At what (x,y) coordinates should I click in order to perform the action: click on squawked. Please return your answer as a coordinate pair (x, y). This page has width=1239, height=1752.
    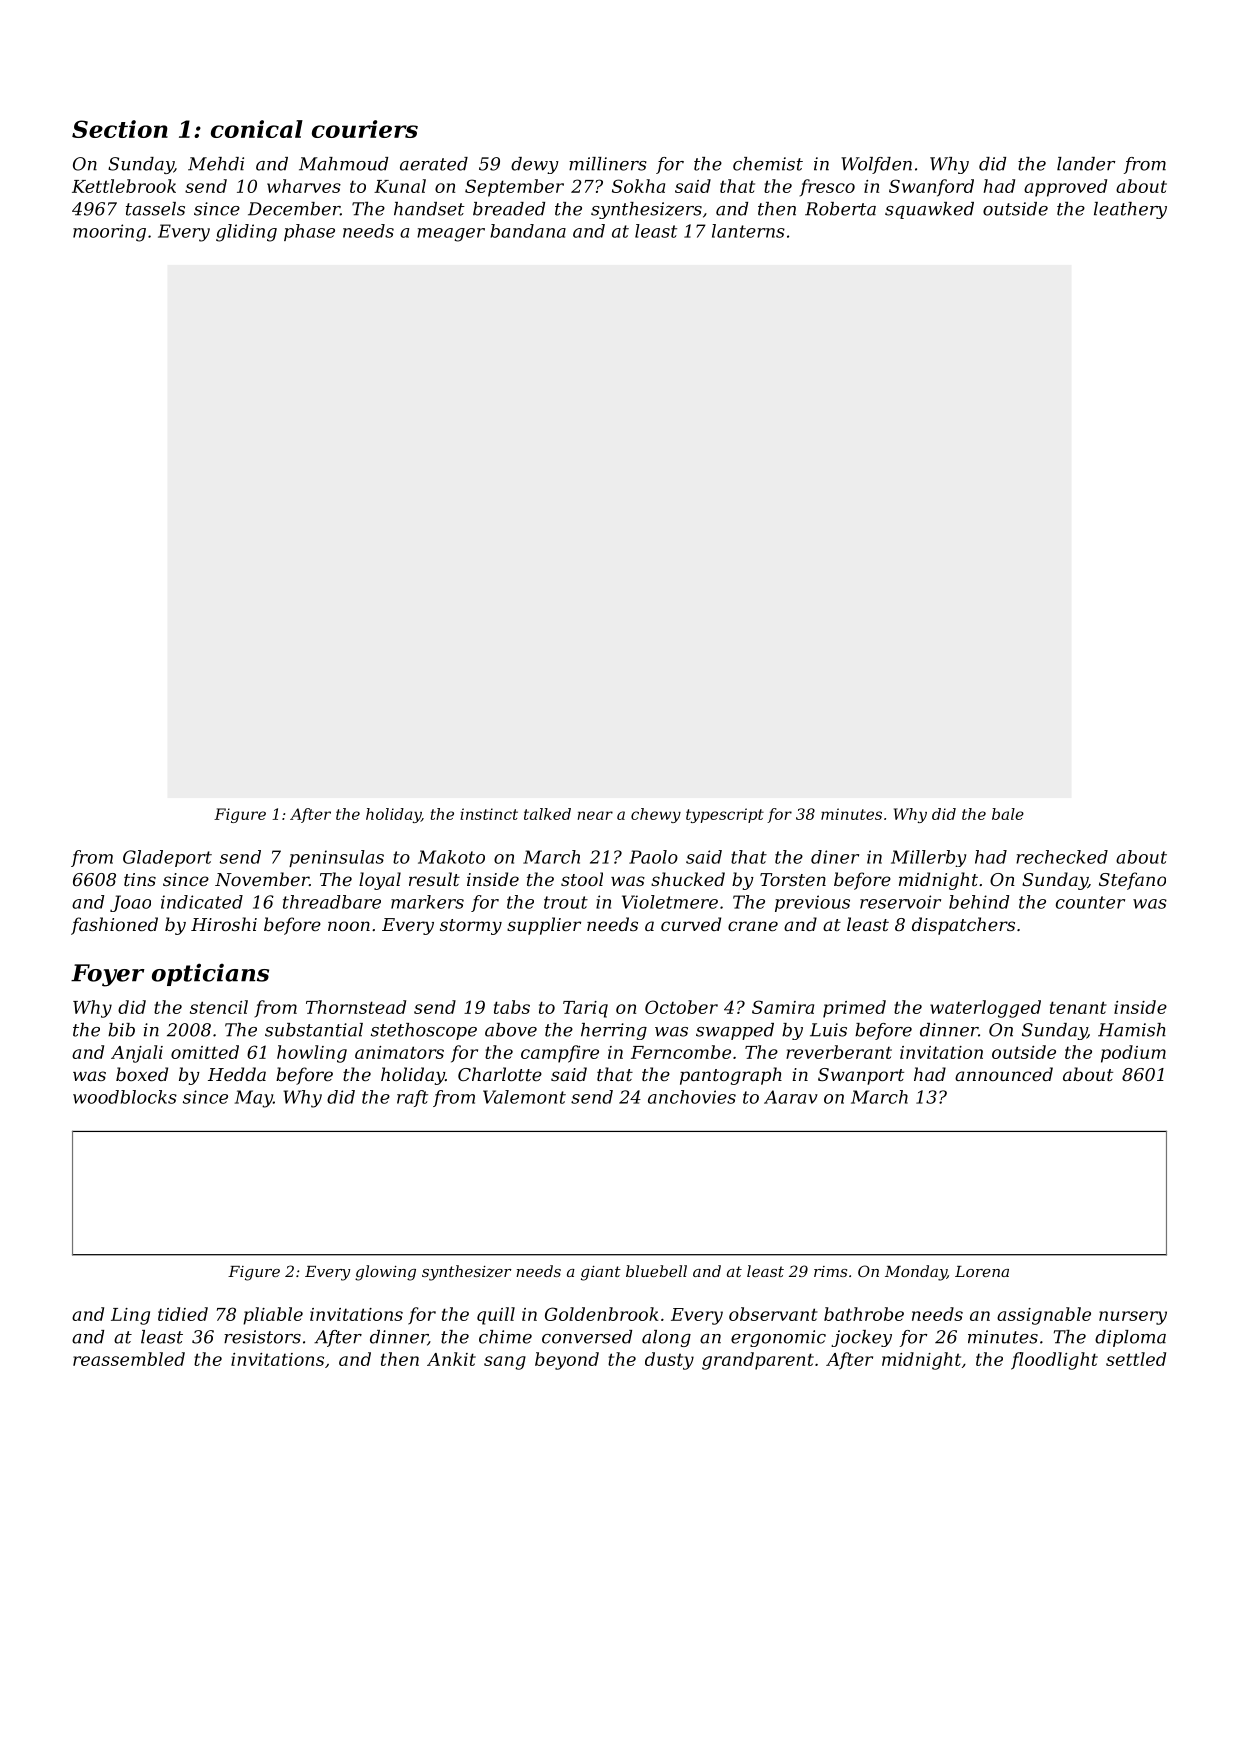
    Looking at the image, I should click on (929, 210).
